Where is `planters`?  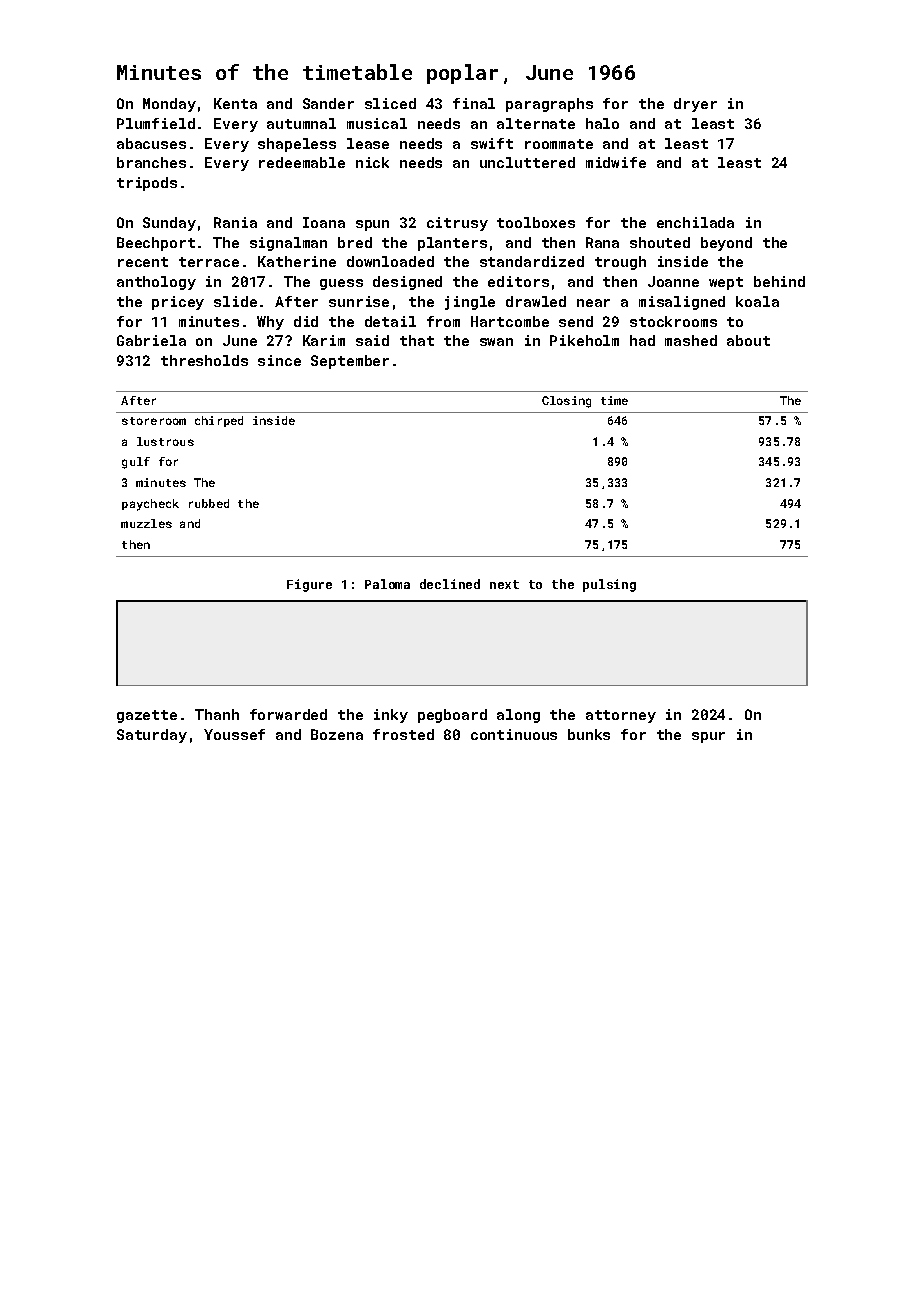 planters is located at coordinates (452, 244).
